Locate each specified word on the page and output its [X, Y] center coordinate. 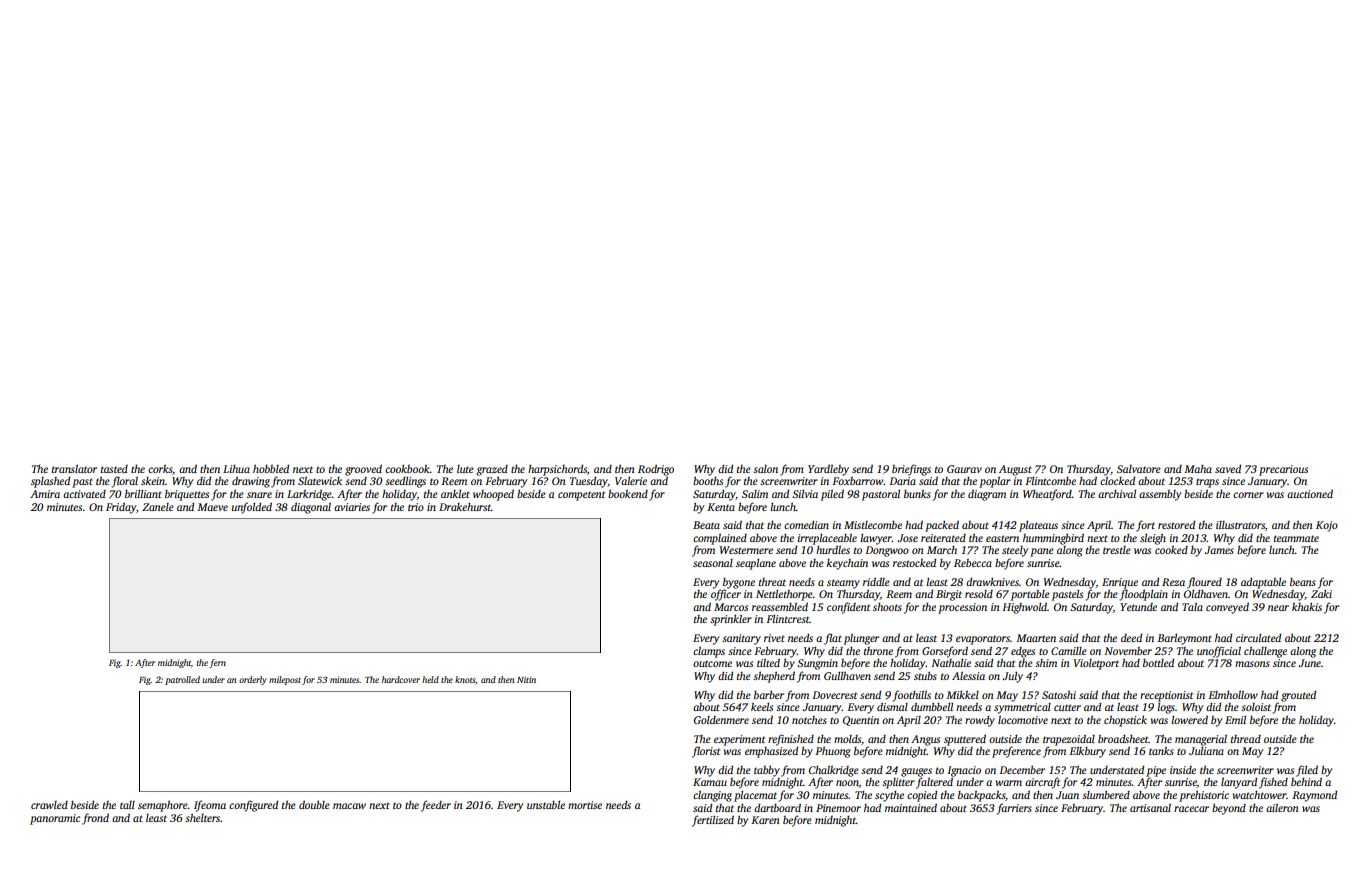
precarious [1283, 470]
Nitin [526, 679]
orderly [253, 680]
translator [74, 469]
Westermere [746, 550]
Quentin [861, 721]
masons [1252, 664]
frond [95, 819]
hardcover [401, 679]
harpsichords [557, 470]
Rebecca [973, 563]
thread [1246, 739]
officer [726, 595]
